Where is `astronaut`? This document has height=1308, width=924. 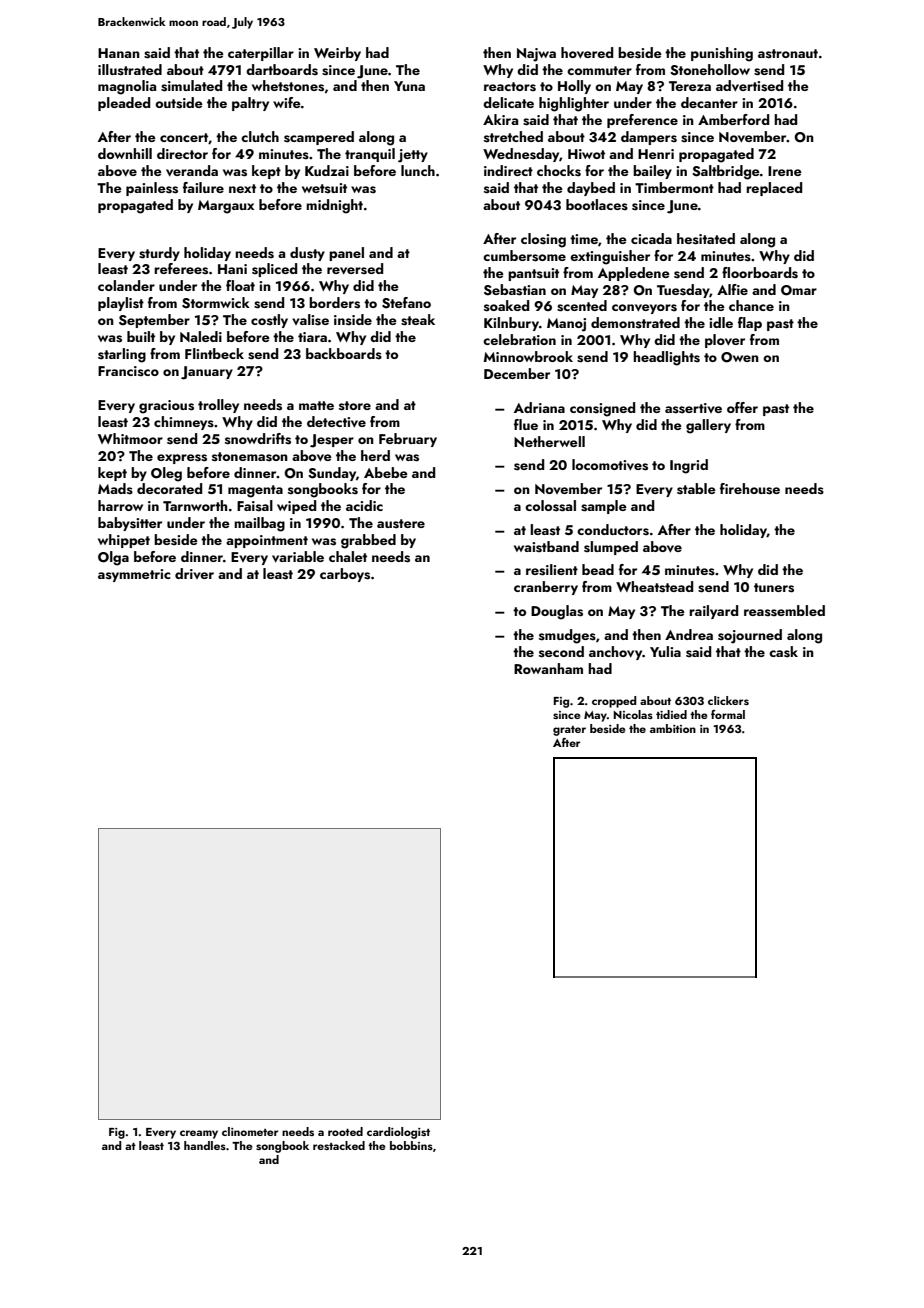
astronaut is located at coordinates (788, 54).
